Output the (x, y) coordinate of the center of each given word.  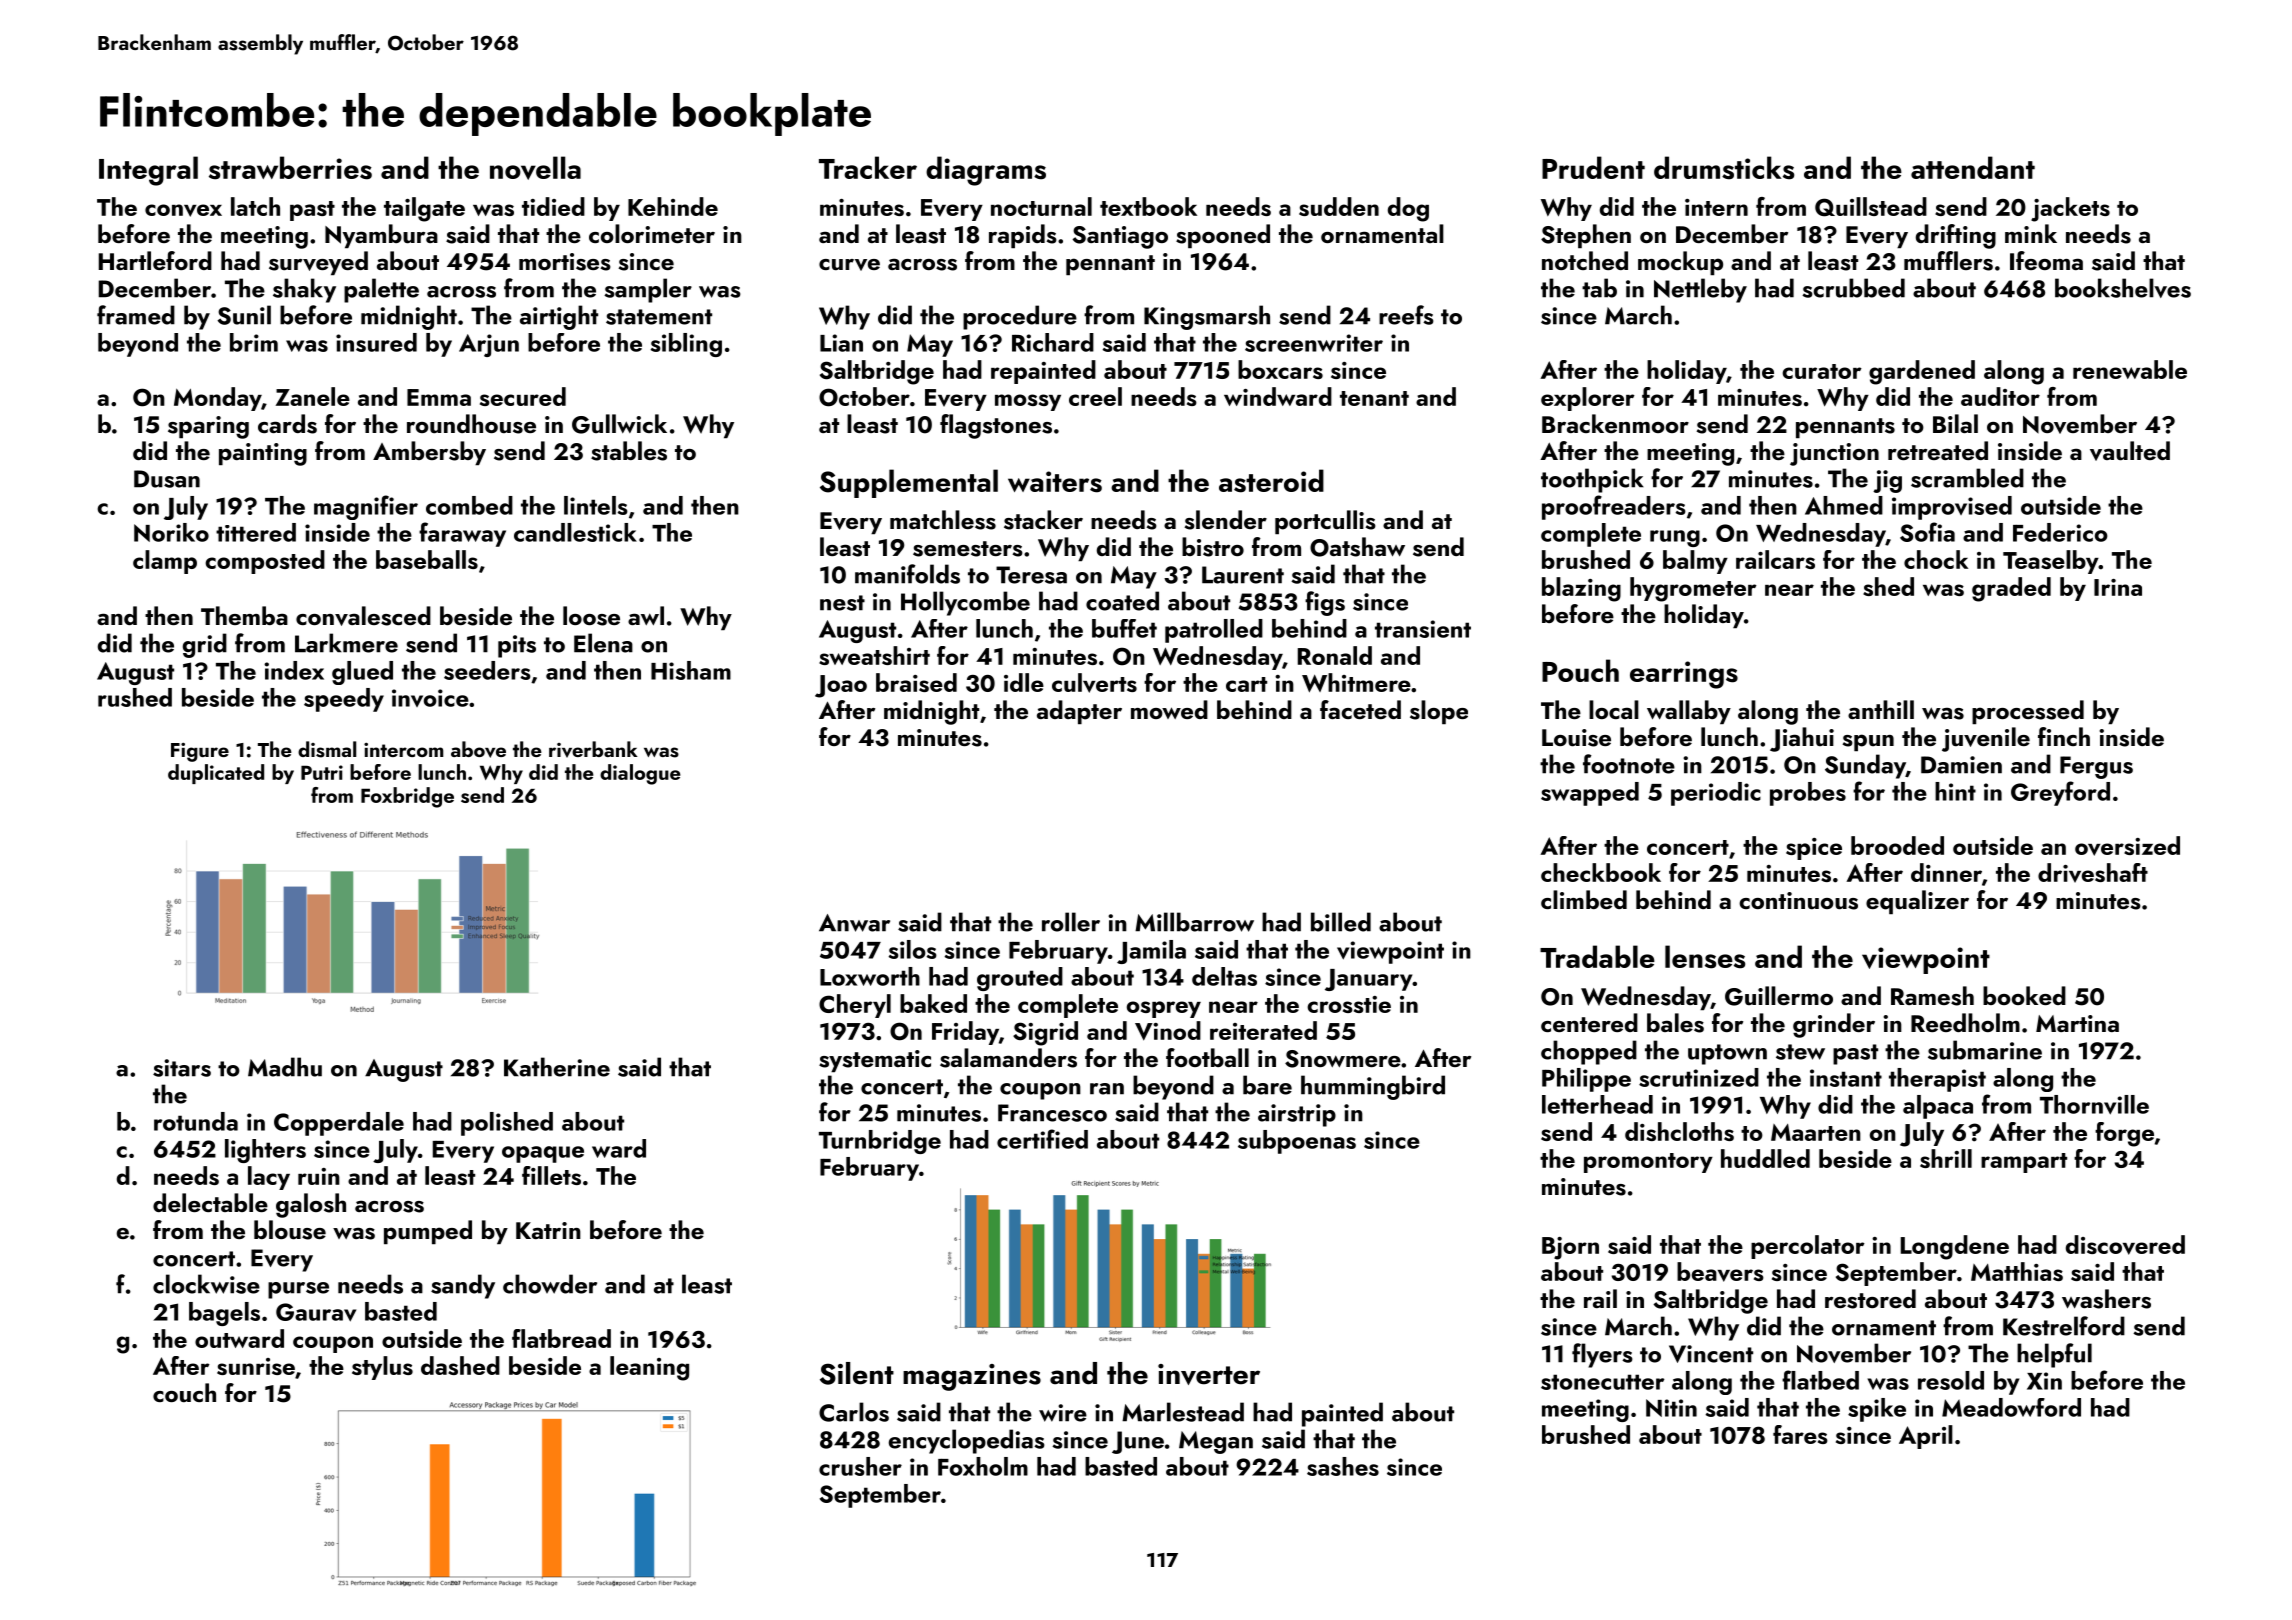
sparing (208, 427)
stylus (382, 1368)
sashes (1343, 1466)
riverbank (593, 749)
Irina (2118, 587)
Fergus (2096, 767)
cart (1246, 684)
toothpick (1592, 480)
